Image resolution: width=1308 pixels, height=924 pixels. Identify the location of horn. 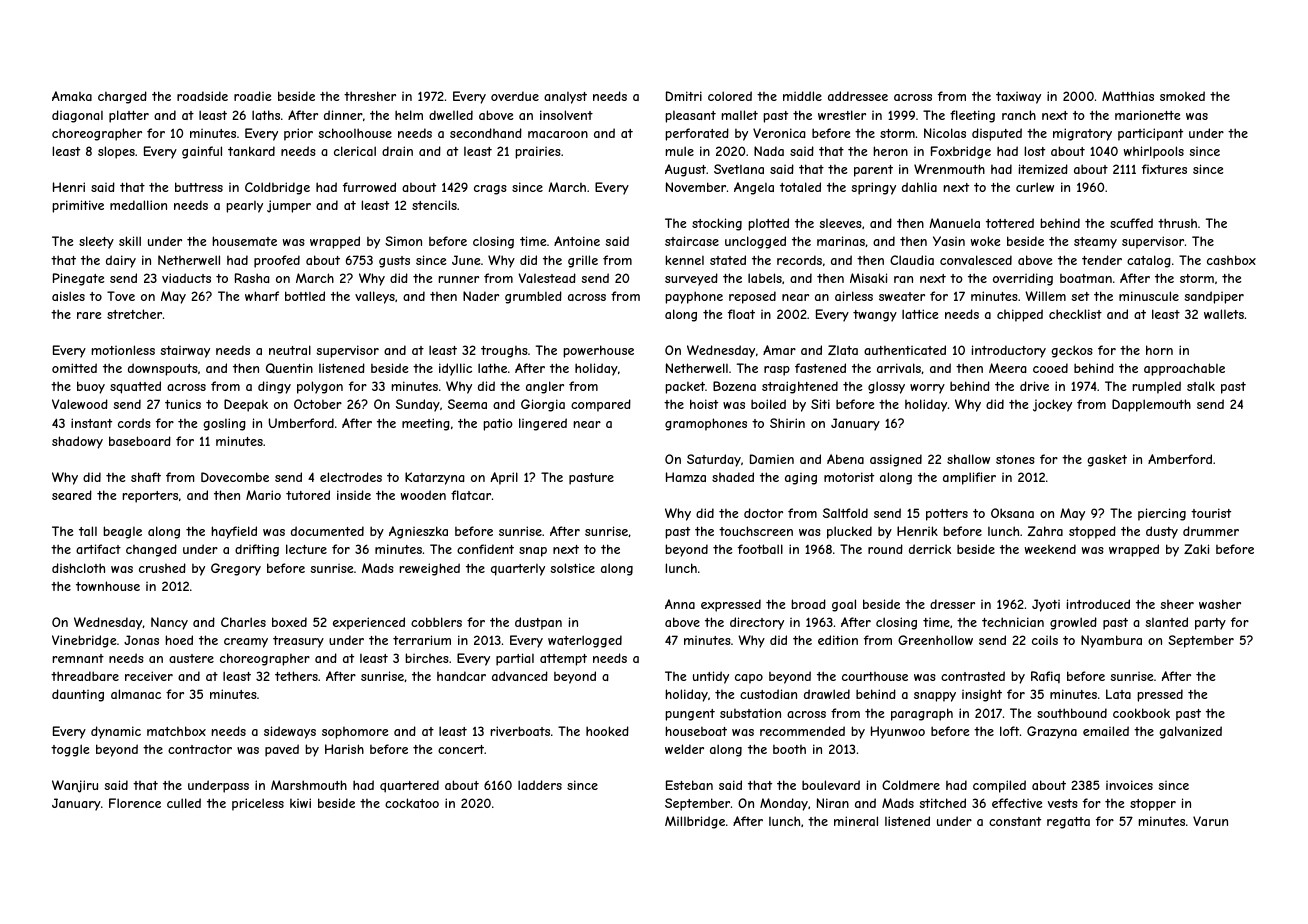
(1159, 350).
